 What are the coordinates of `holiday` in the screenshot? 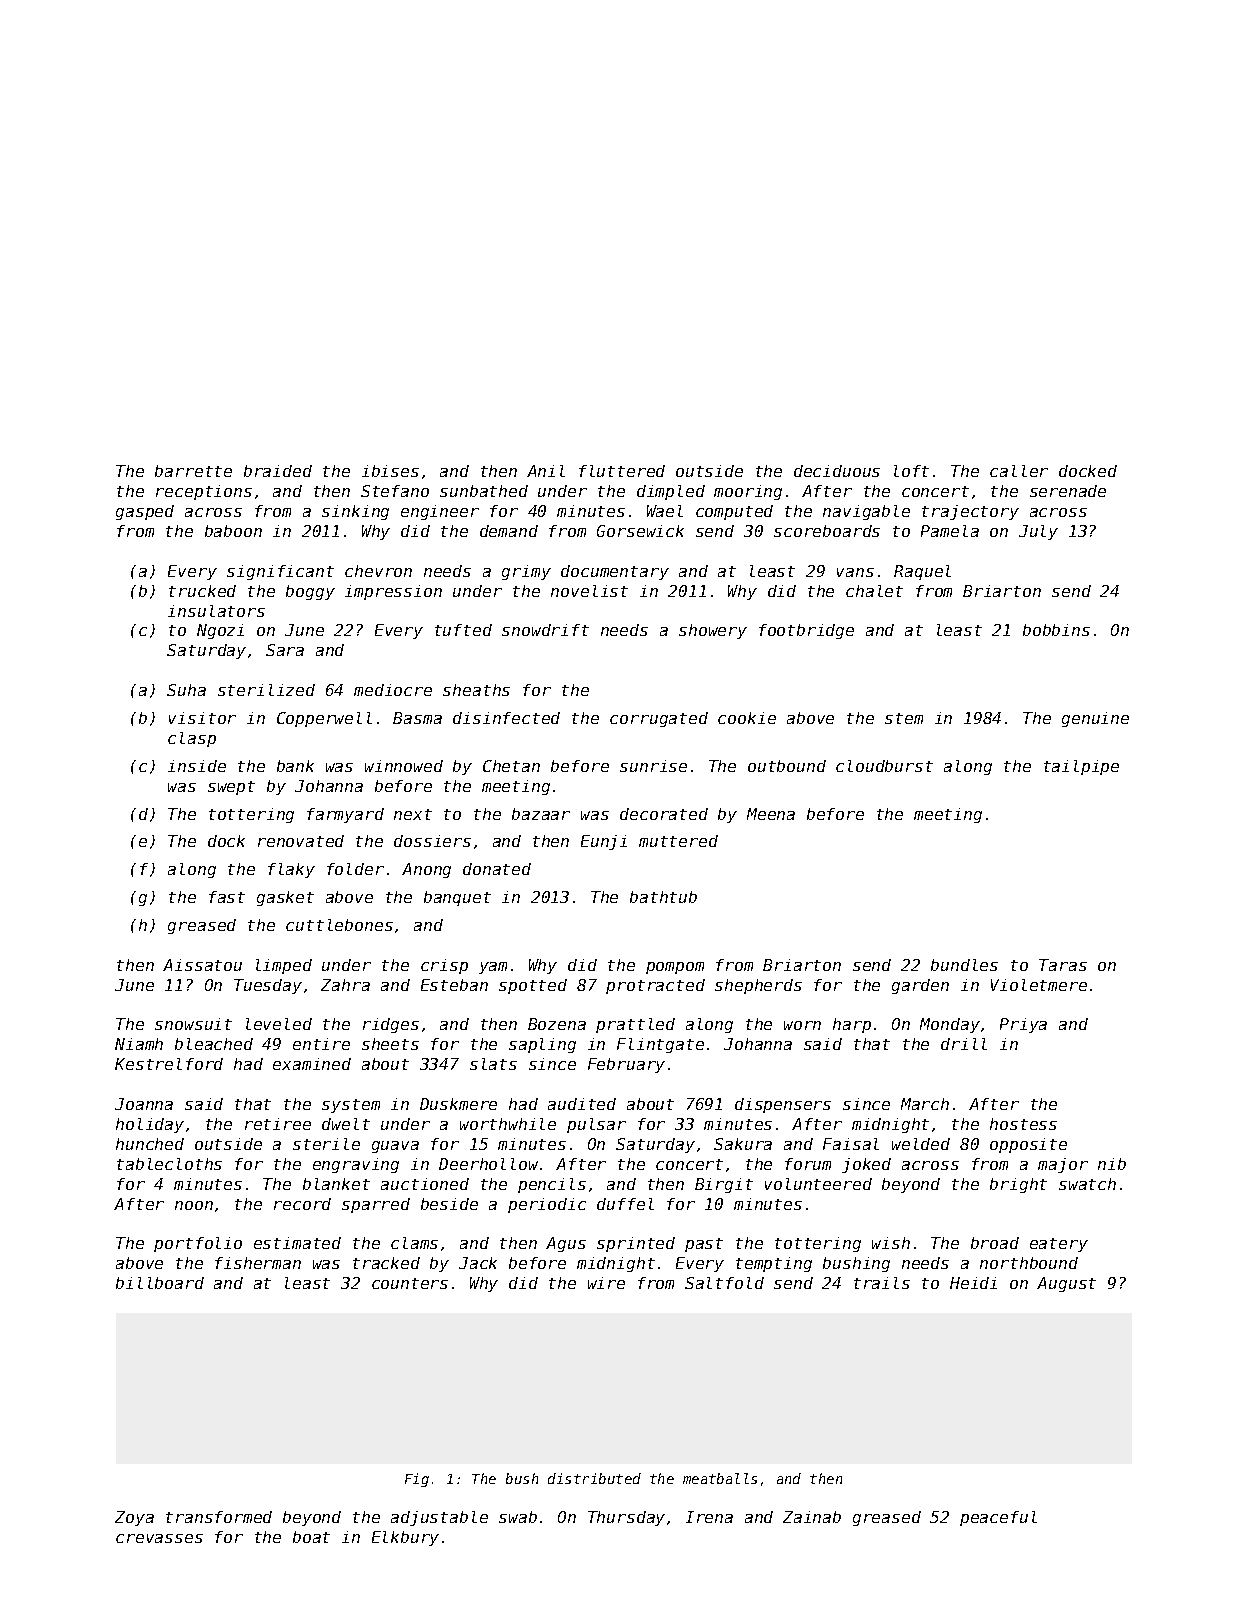 It's located at (150, 1125).
